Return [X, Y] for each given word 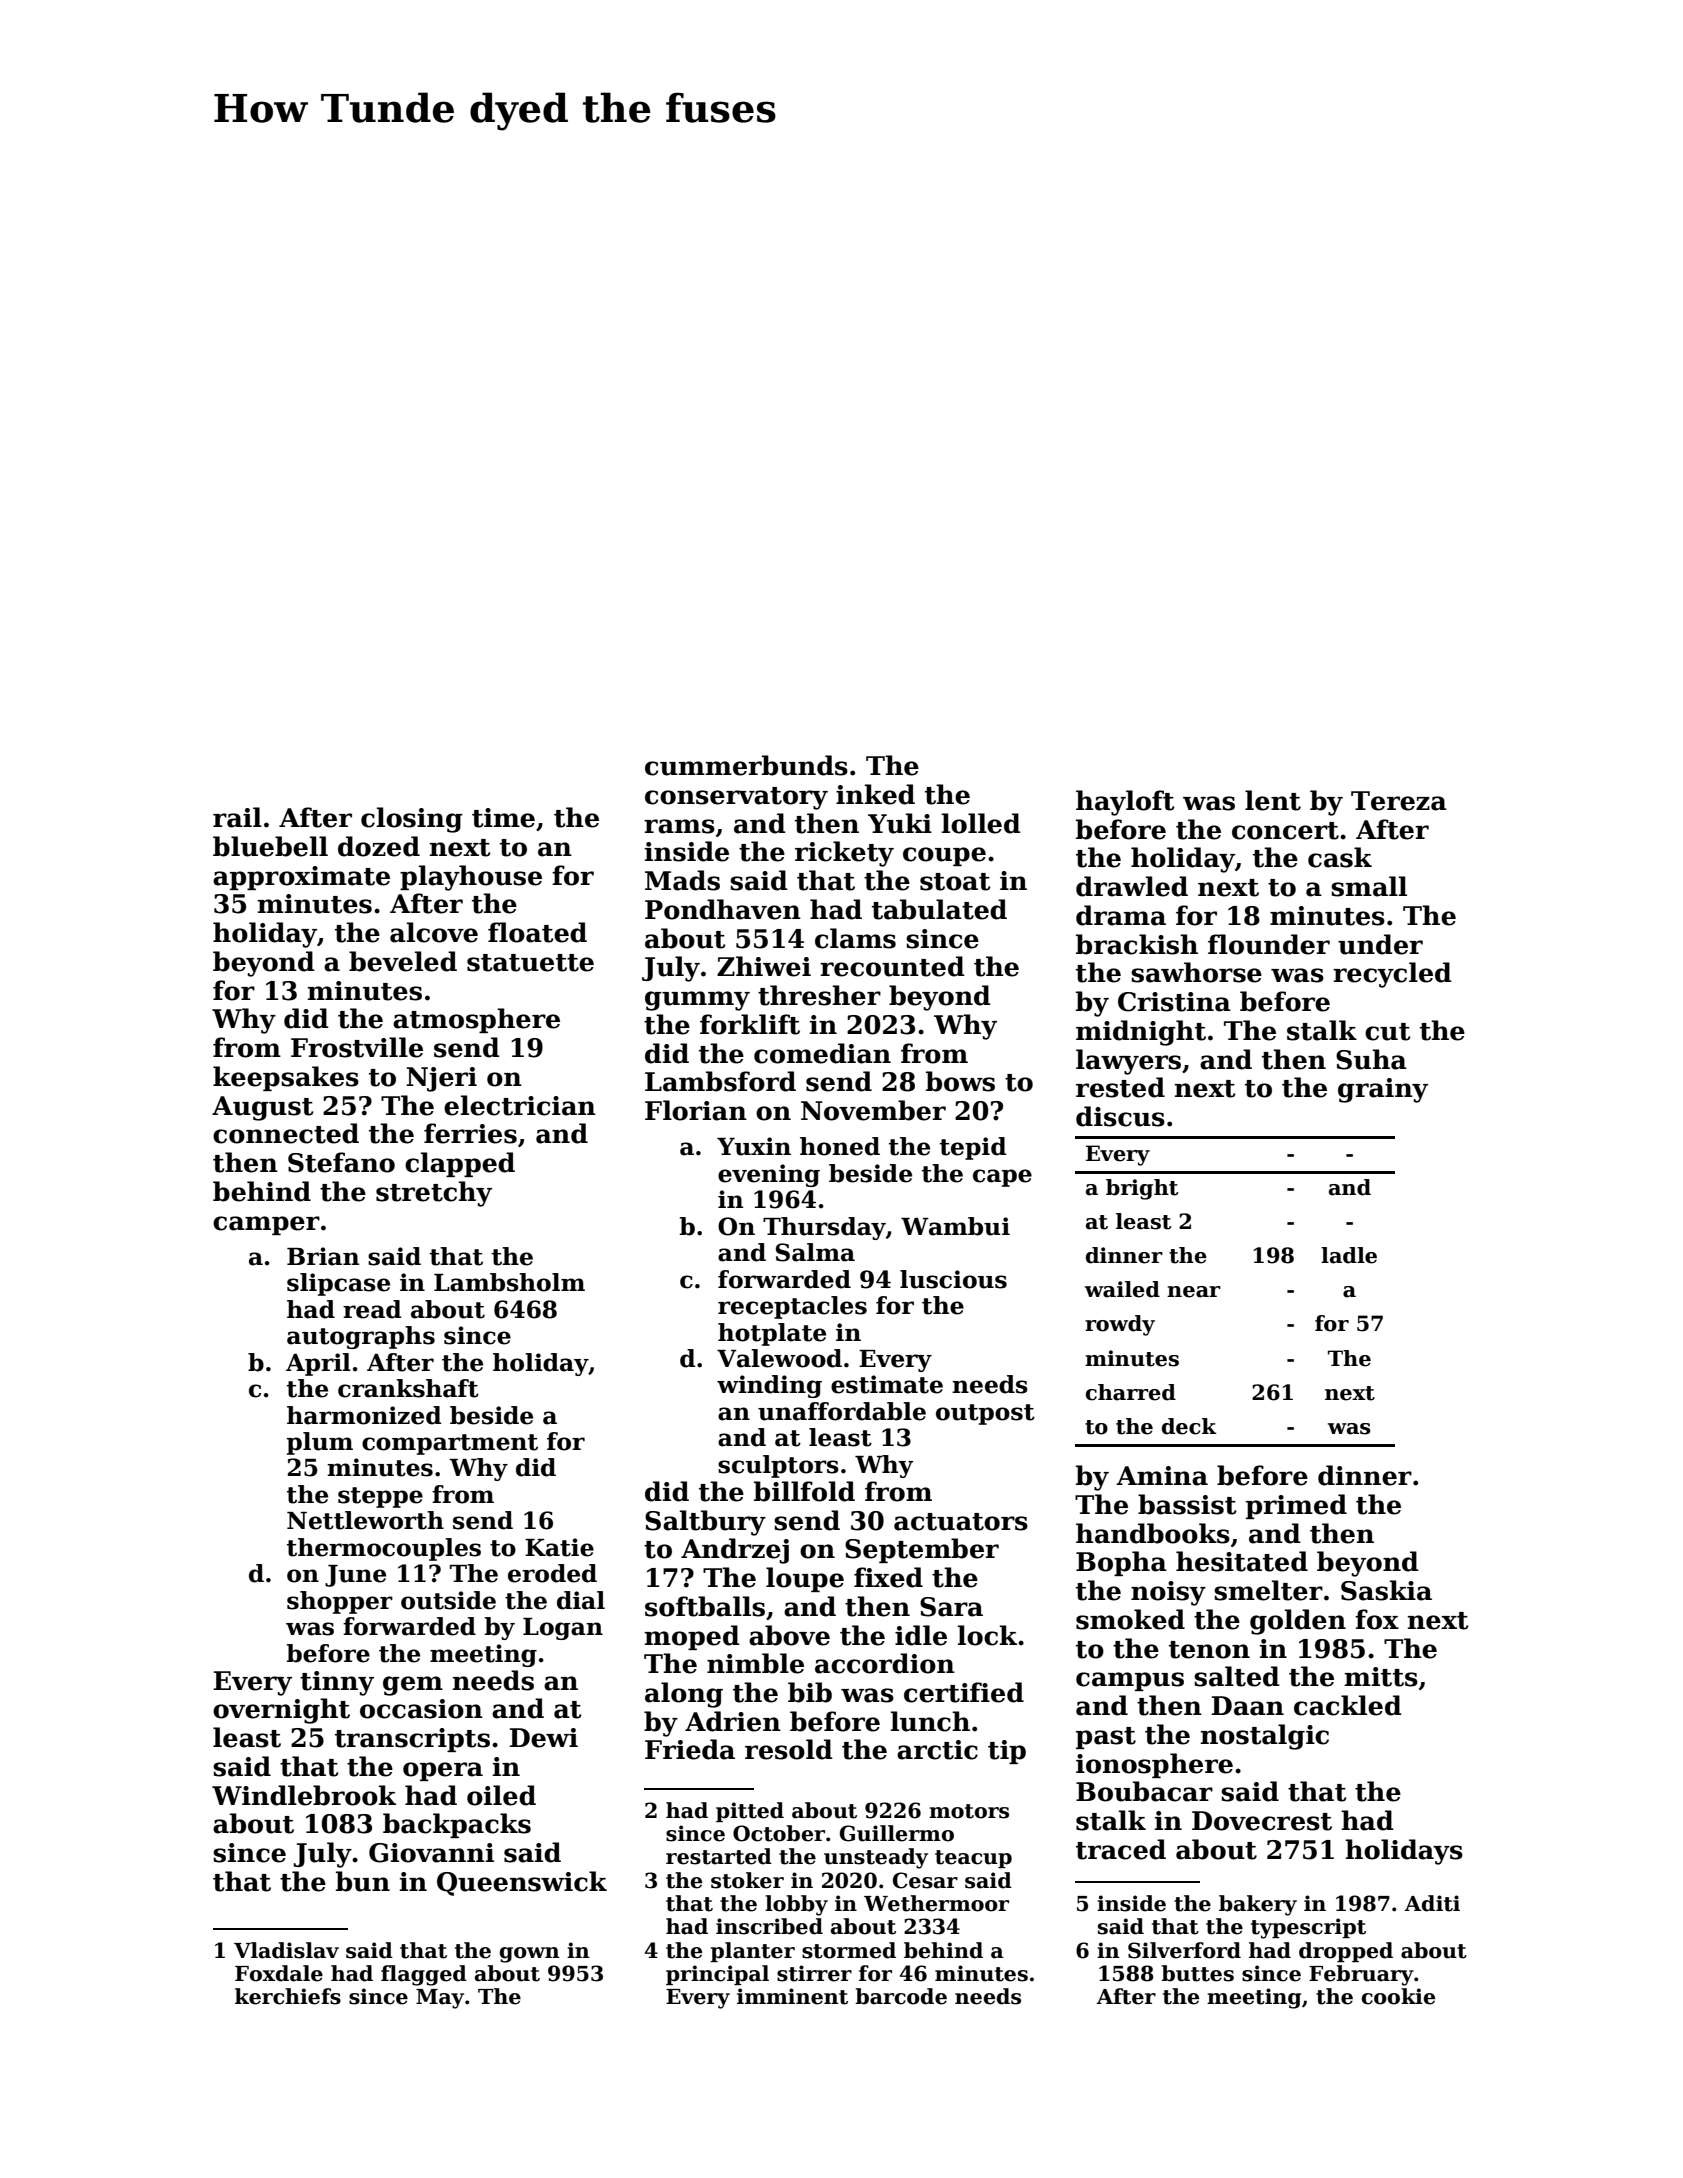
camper [266, 1225]
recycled [1392, 975]
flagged [424, 1975]
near [1194, 1292]
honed [840, 1146]
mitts [1381, 1677]
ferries [470, 1133]
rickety [844, 854]
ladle [1349, 1255]
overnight [281, 1711]
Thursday [824, 1228]
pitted [750, 1812]
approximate [301, 878]
